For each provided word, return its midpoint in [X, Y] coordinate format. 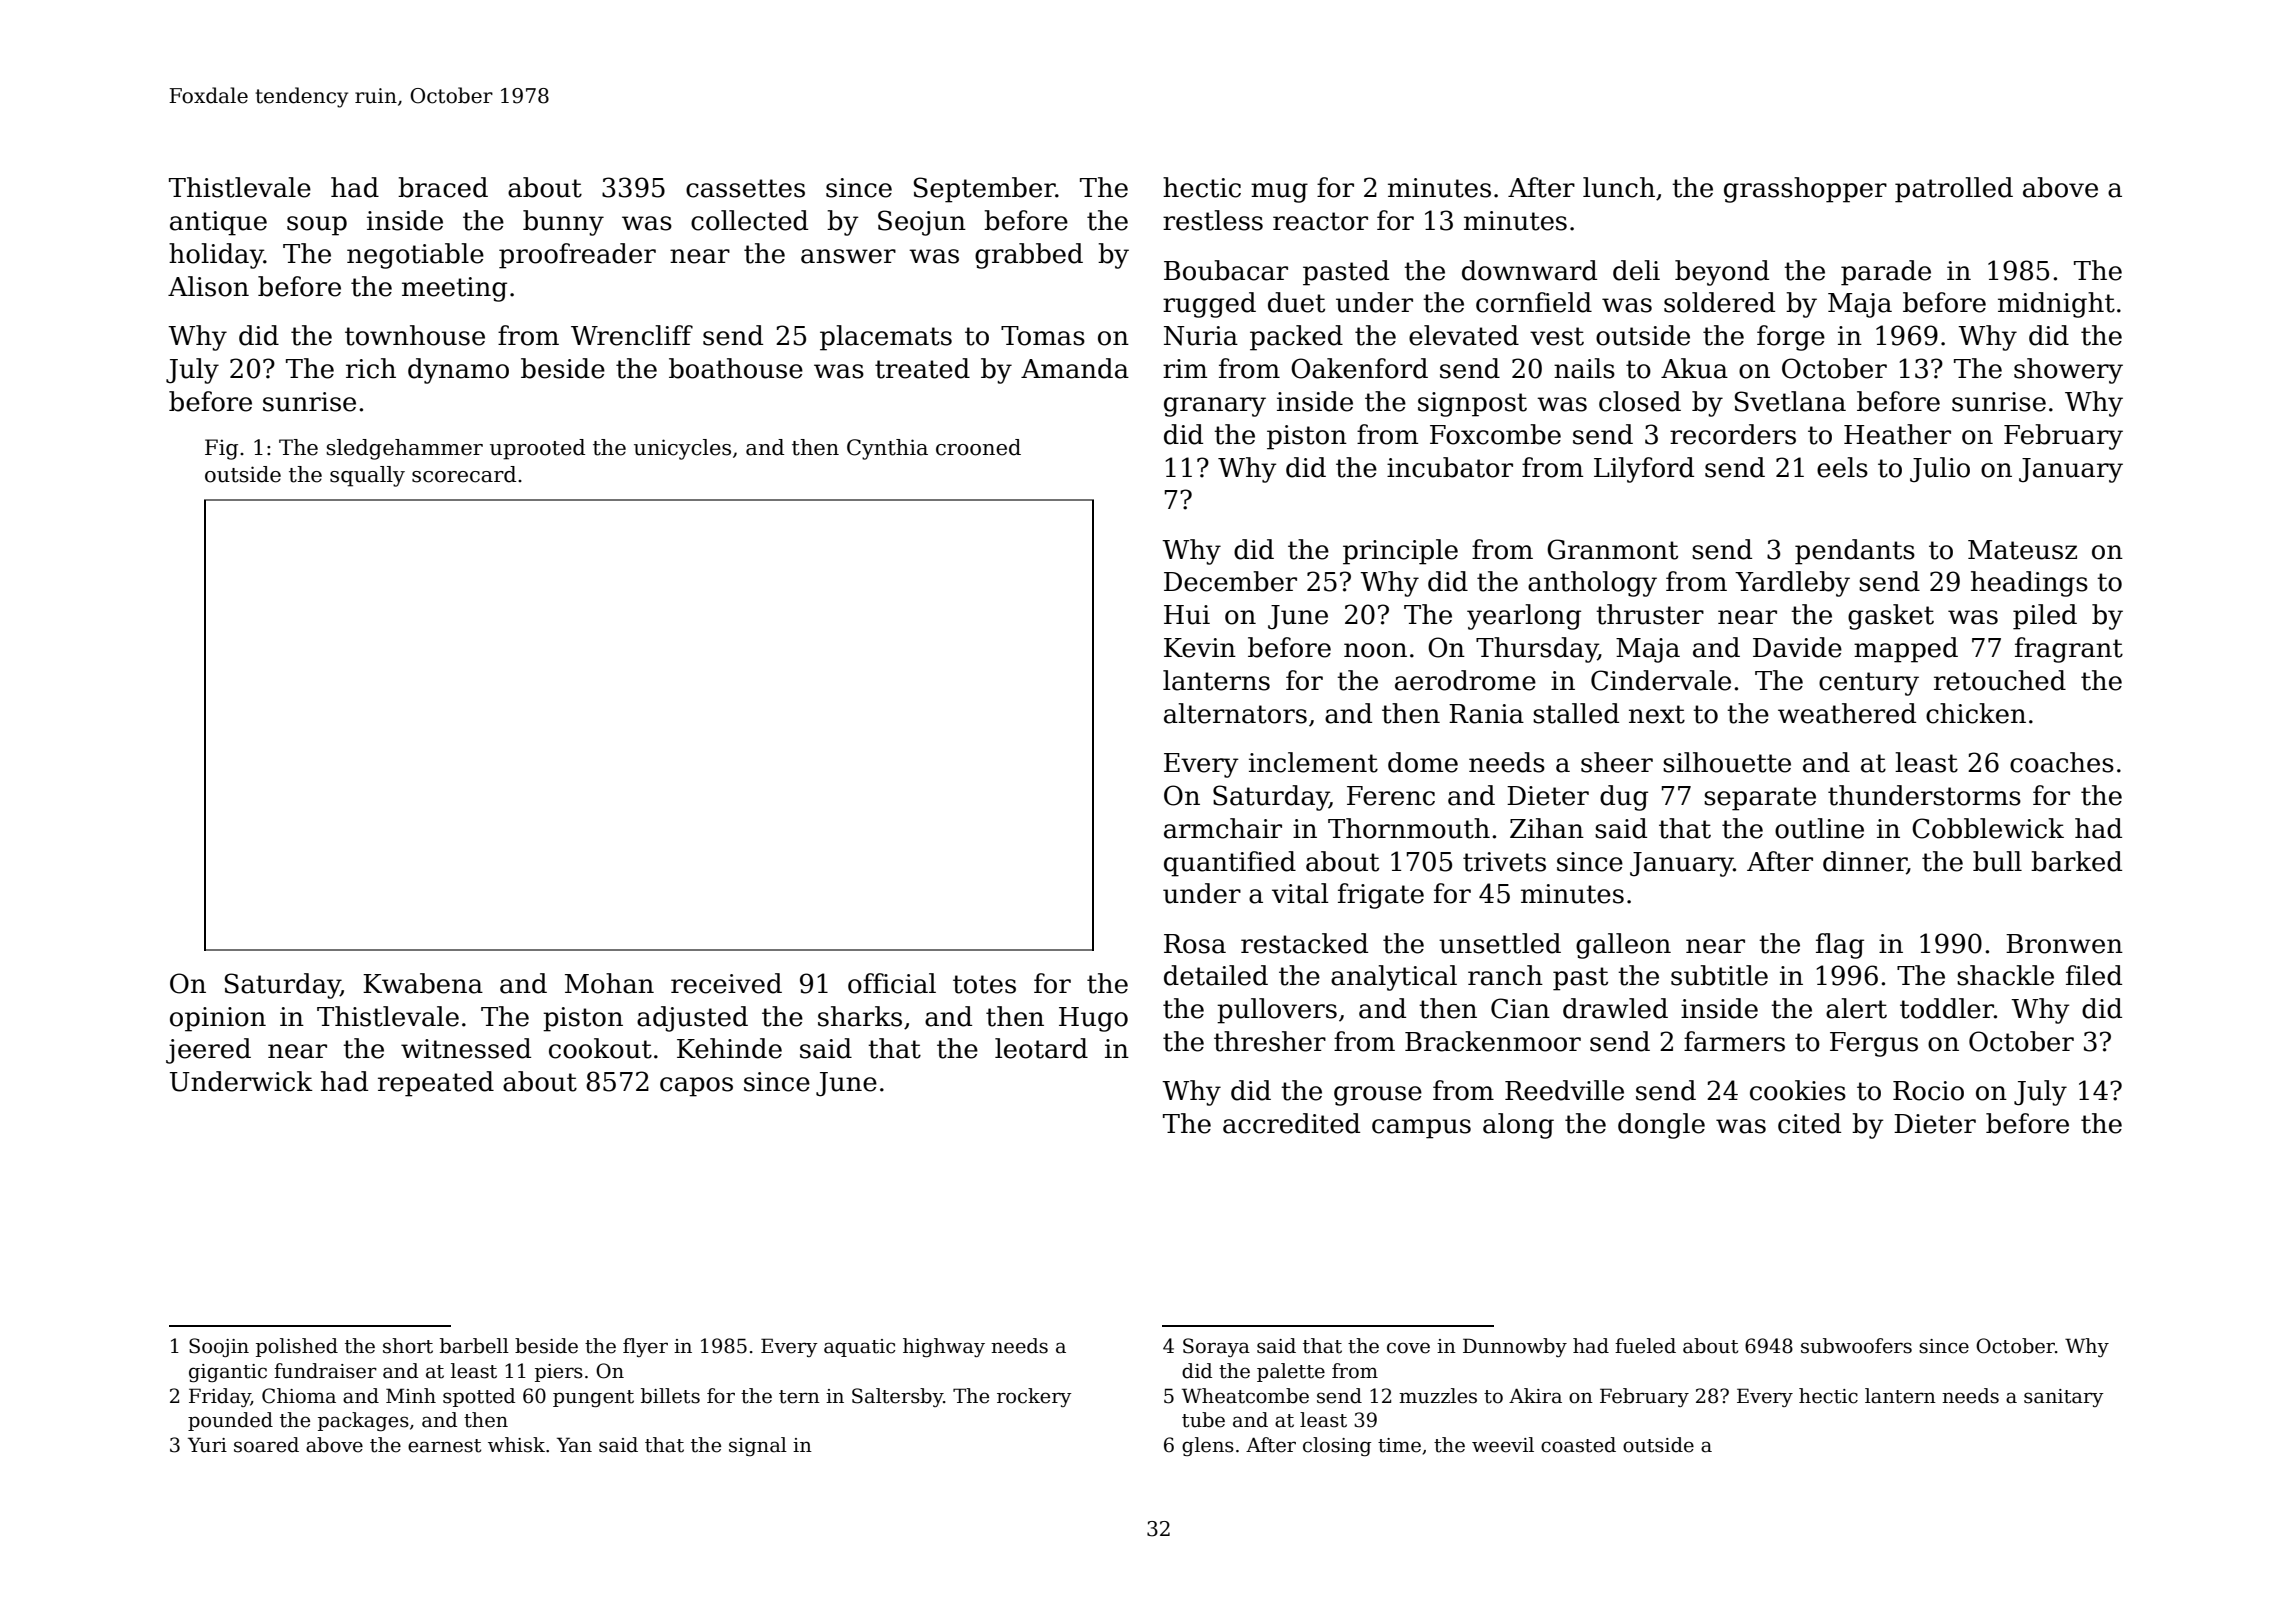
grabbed [1029, 256]
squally [367, 476]
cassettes [745, 188]
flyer [645, 1347]
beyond [1722, 273]
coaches [2062, 762]
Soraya [1216, 1347]
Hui [1187, 615]
